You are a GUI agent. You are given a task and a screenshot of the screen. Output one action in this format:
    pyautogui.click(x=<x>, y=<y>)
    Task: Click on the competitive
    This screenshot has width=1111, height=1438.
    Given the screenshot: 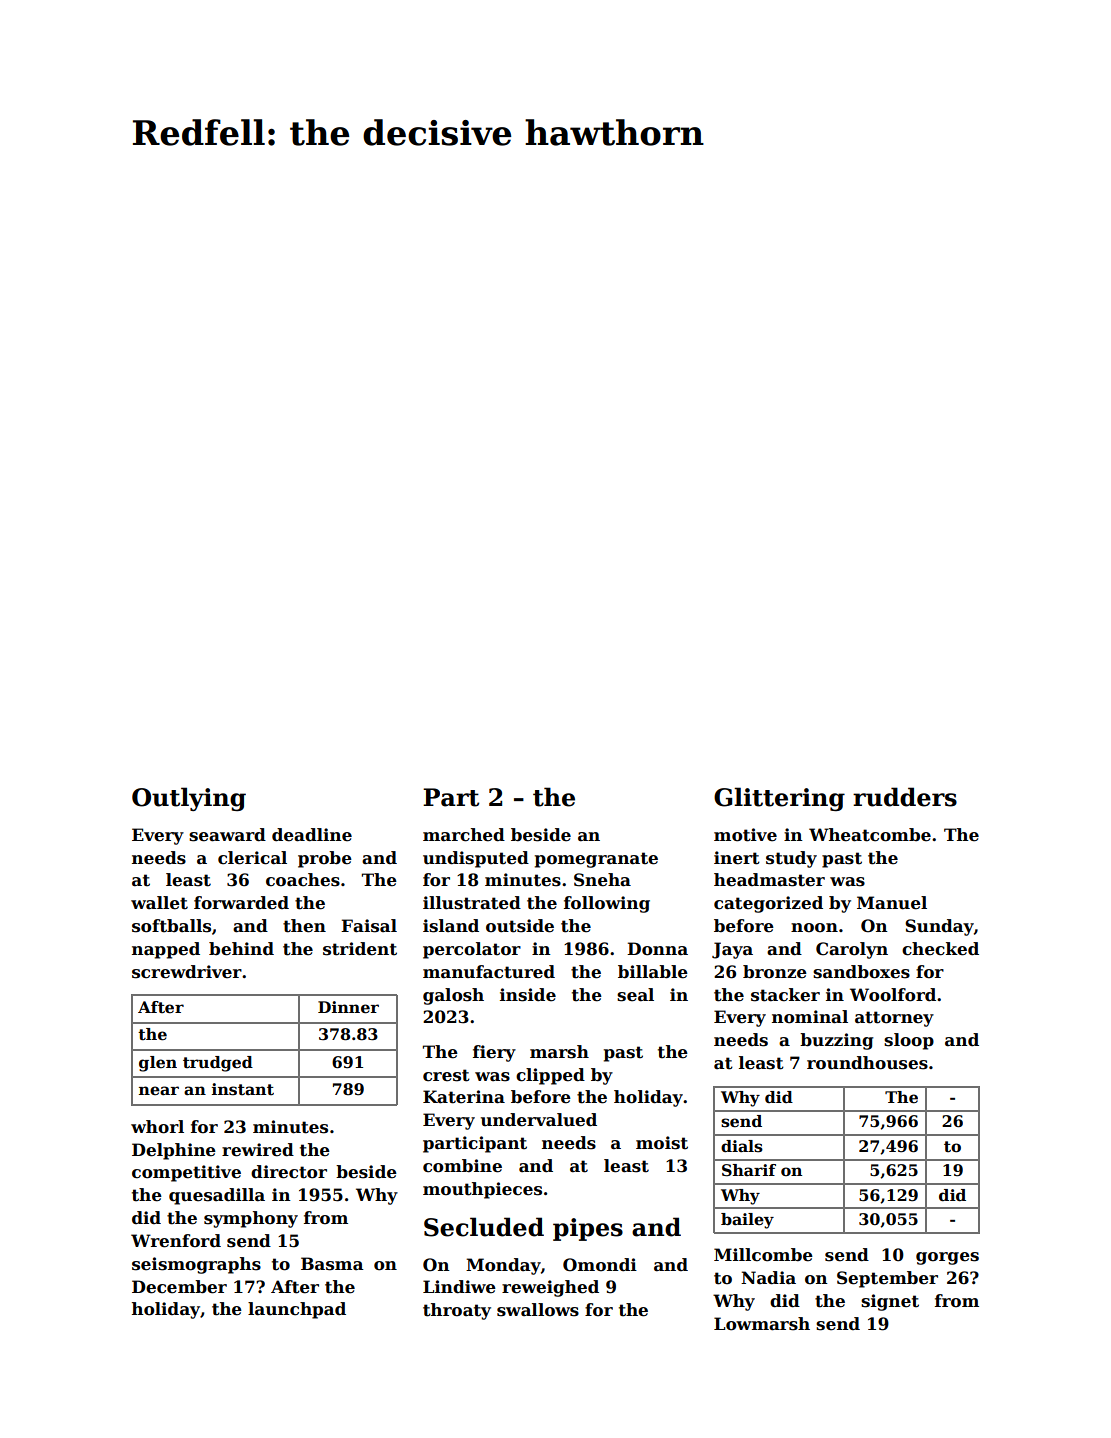 What is the action you would take?
    pyautogui.click(x=186, y=1173)
